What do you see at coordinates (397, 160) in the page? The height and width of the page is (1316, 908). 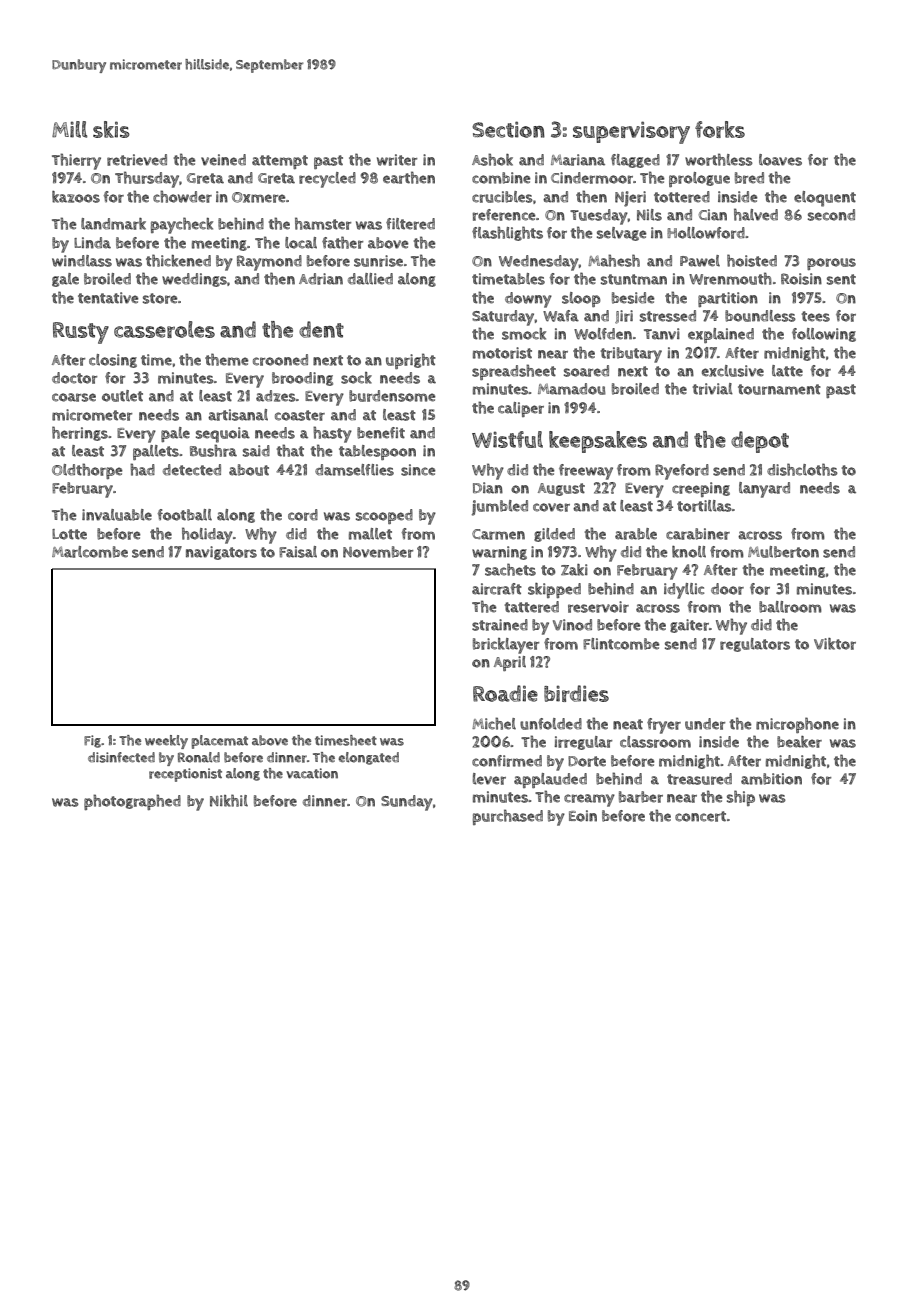 I see `writer` at bounding box center [397, 160].
